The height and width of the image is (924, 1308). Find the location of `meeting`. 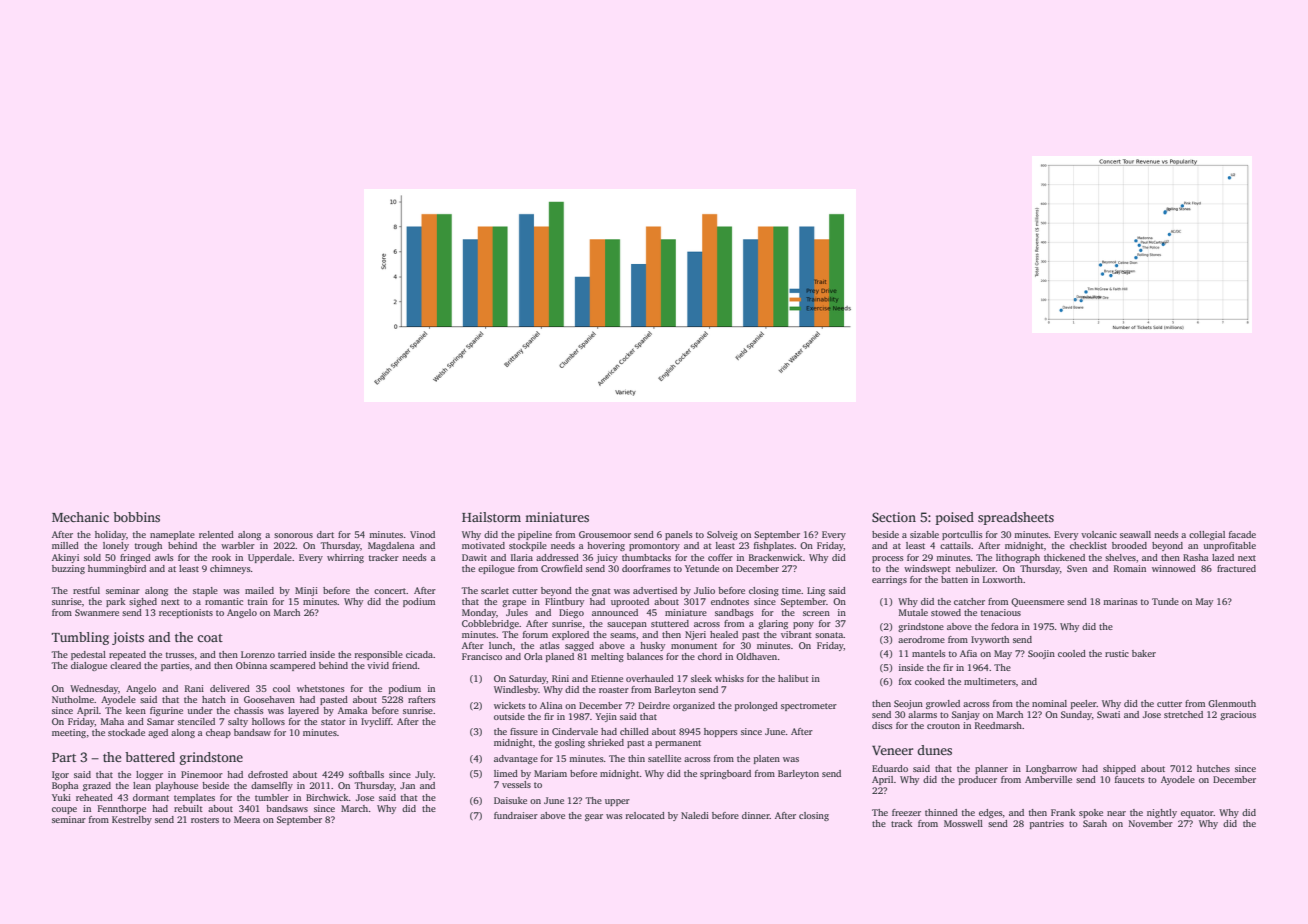

meeting is located at coordinates (69, 733).
